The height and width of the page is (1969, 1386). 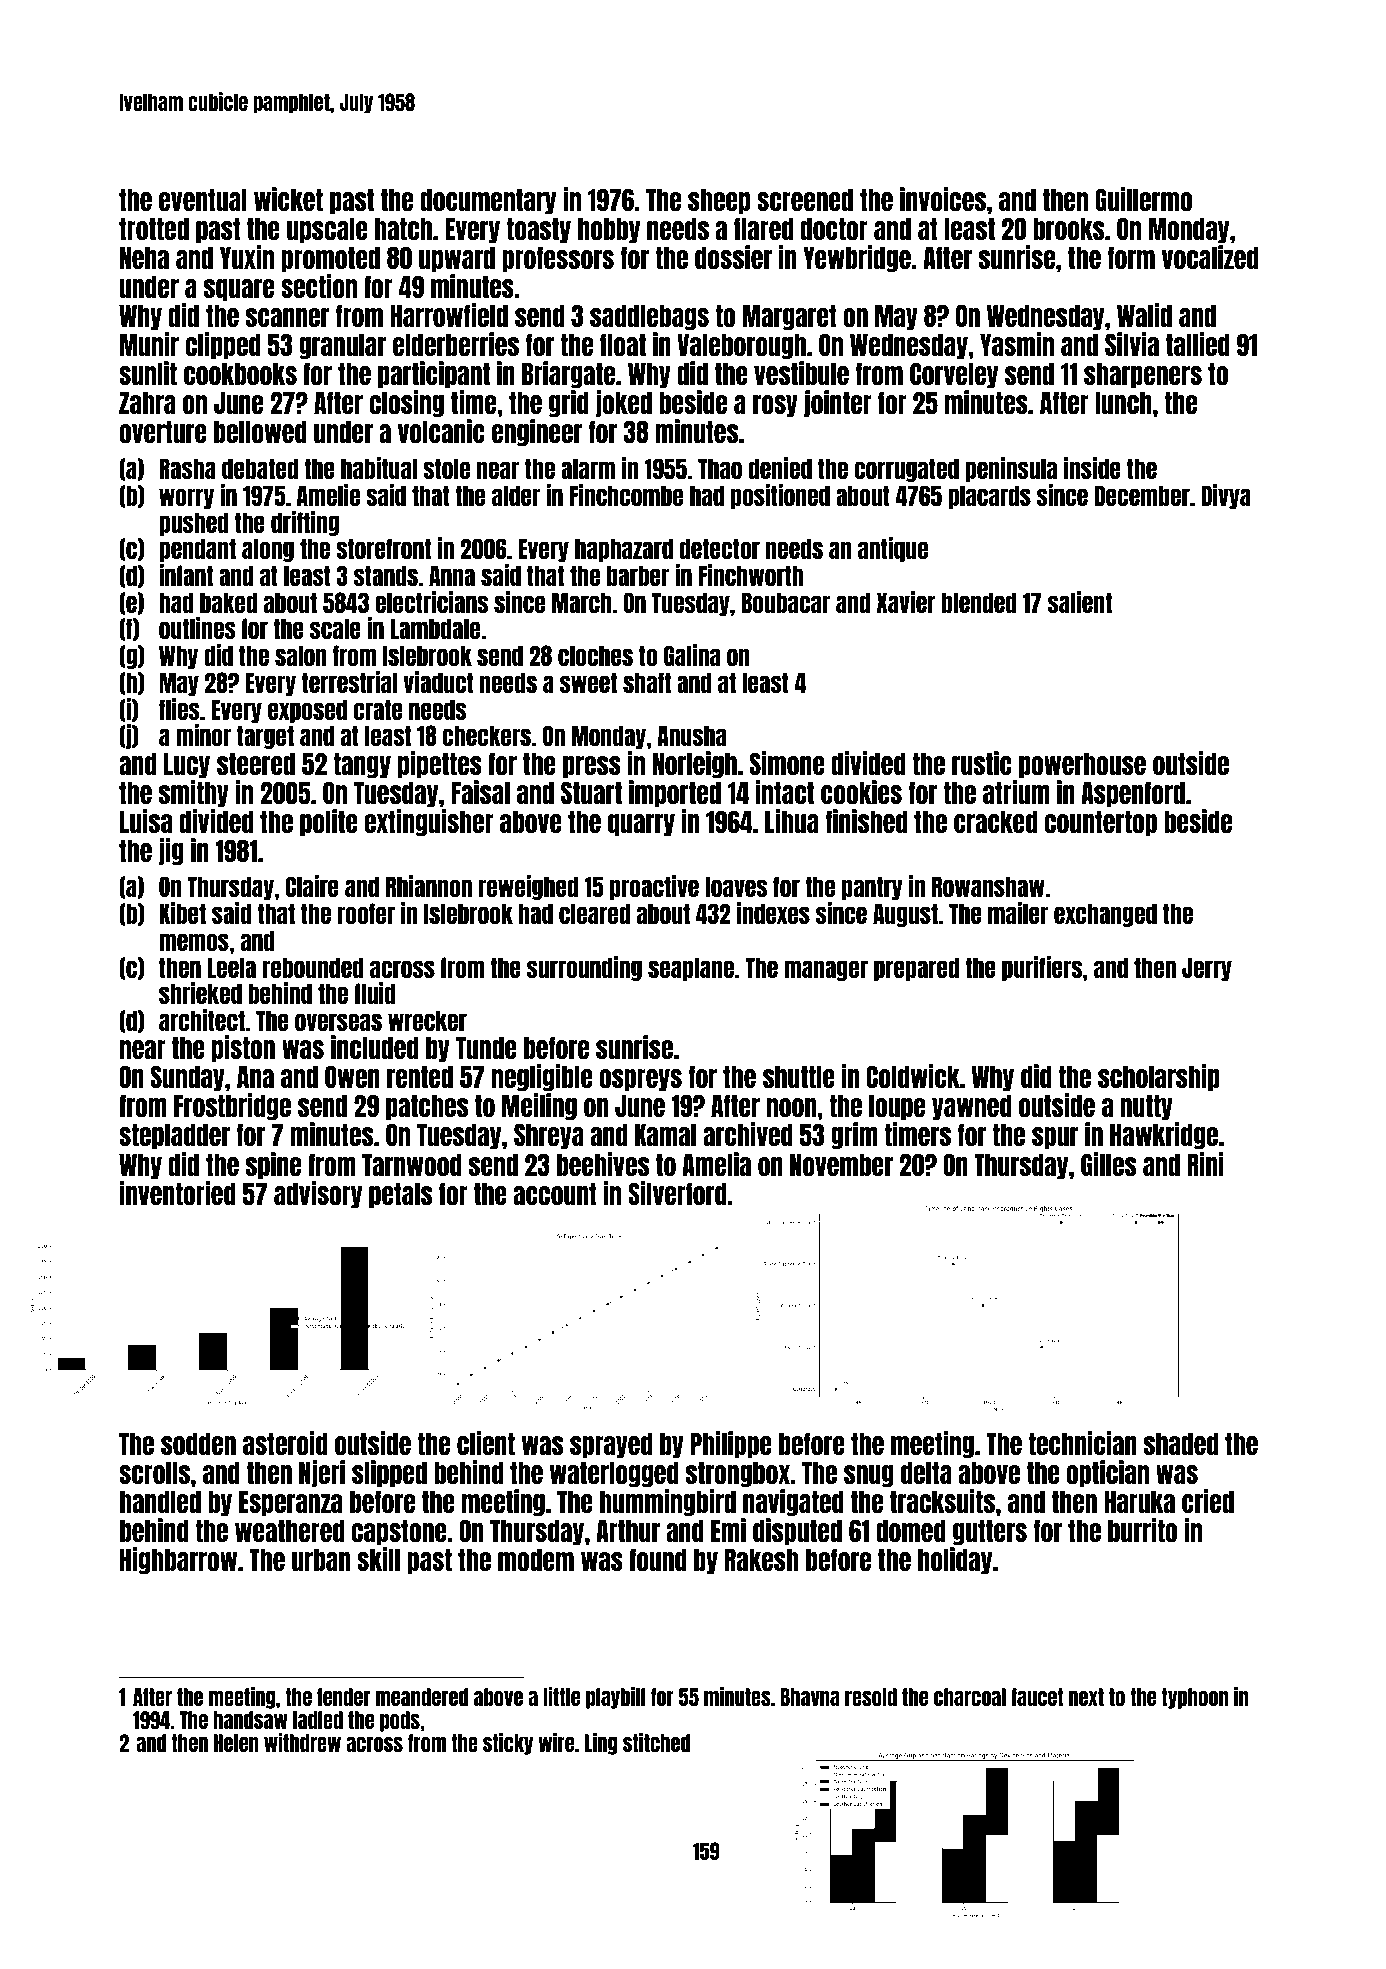 What do you see at coordinates (594, 913) in the page?
I see `cleared` at bounding box center [594, 913].
